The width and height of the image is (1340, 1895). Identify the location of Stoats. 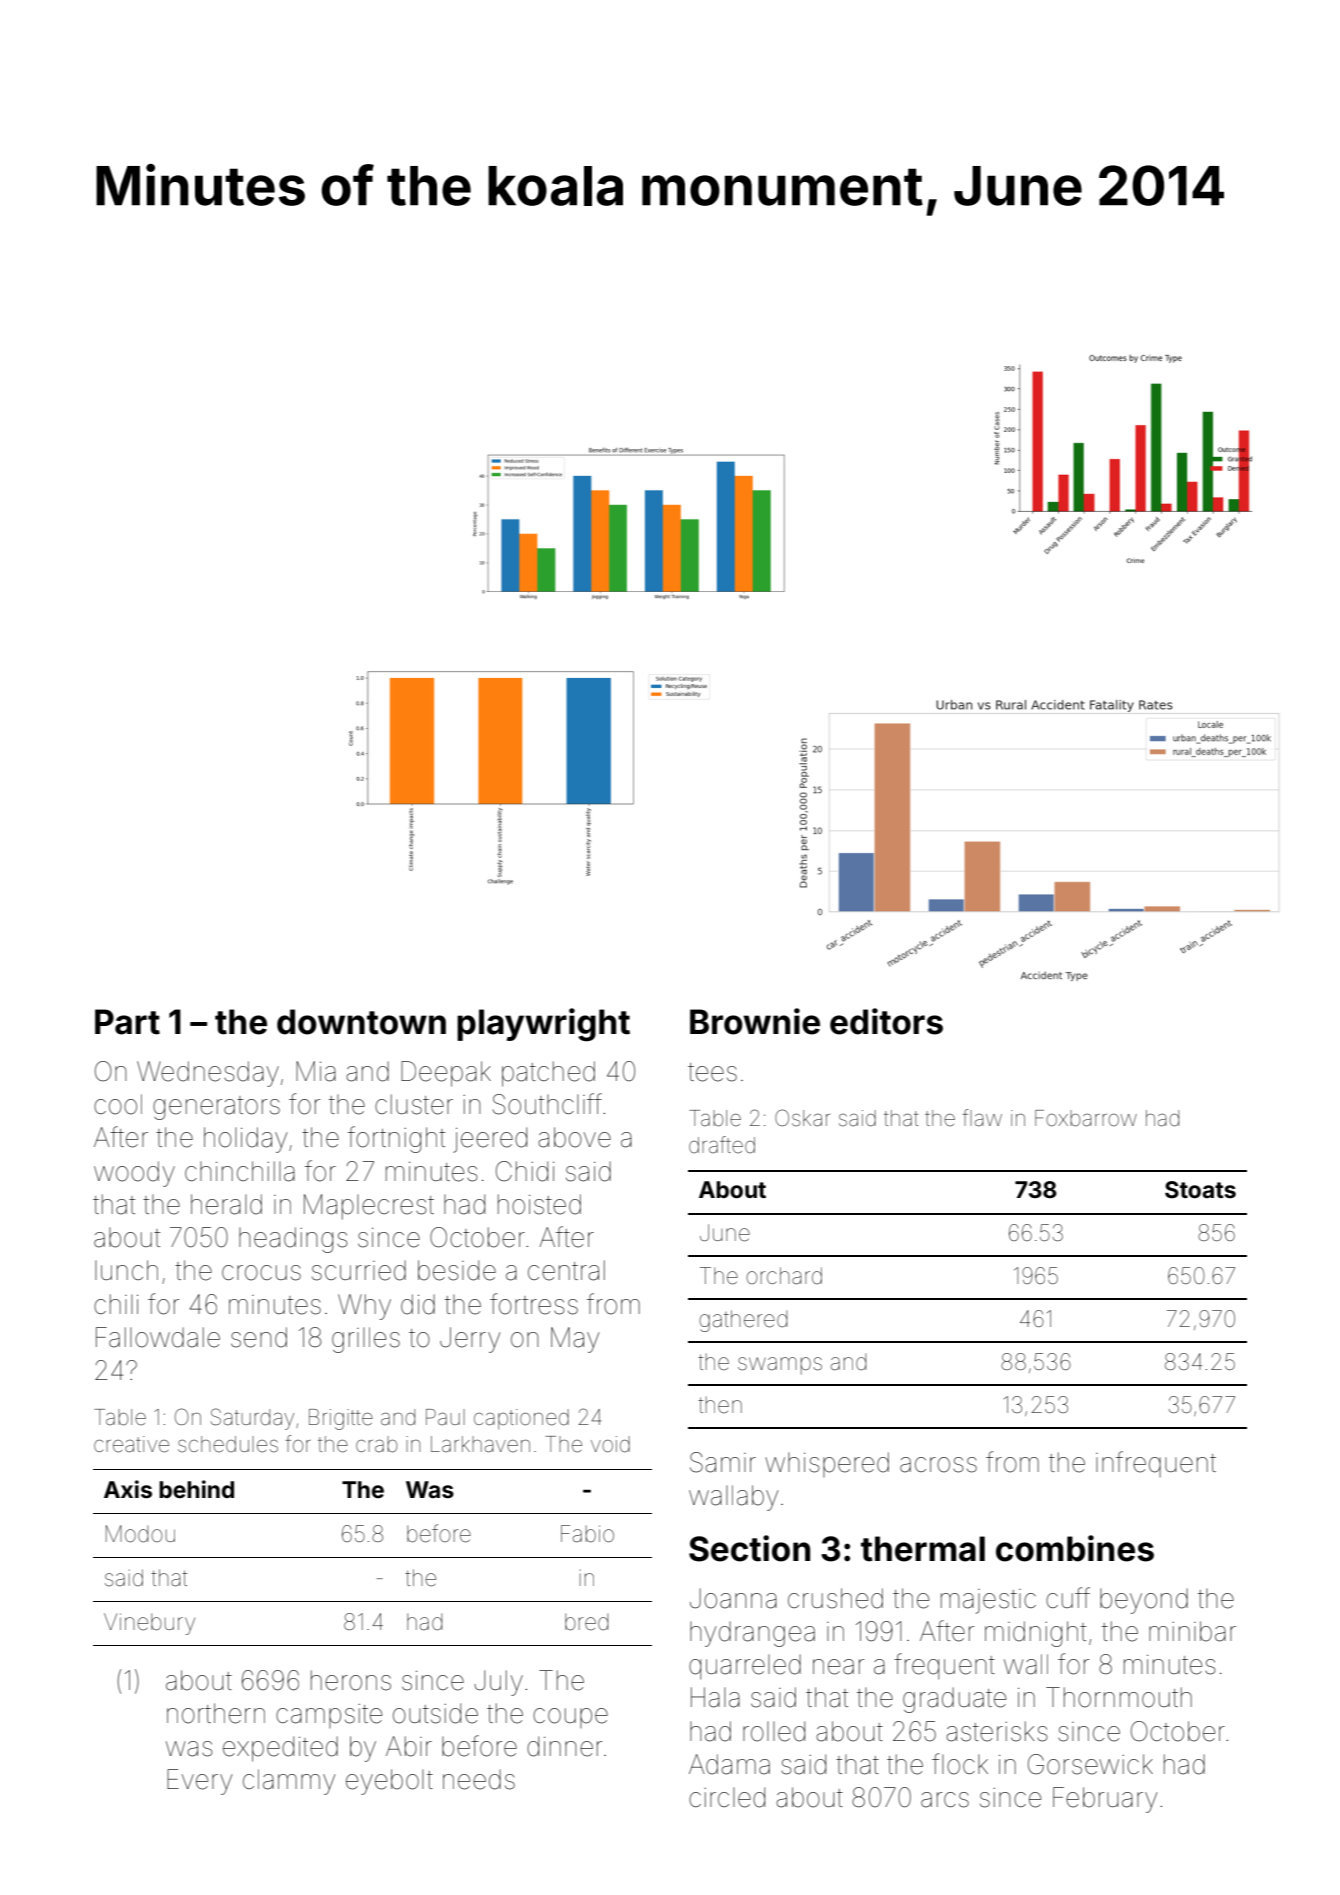
(1200, 1190).
